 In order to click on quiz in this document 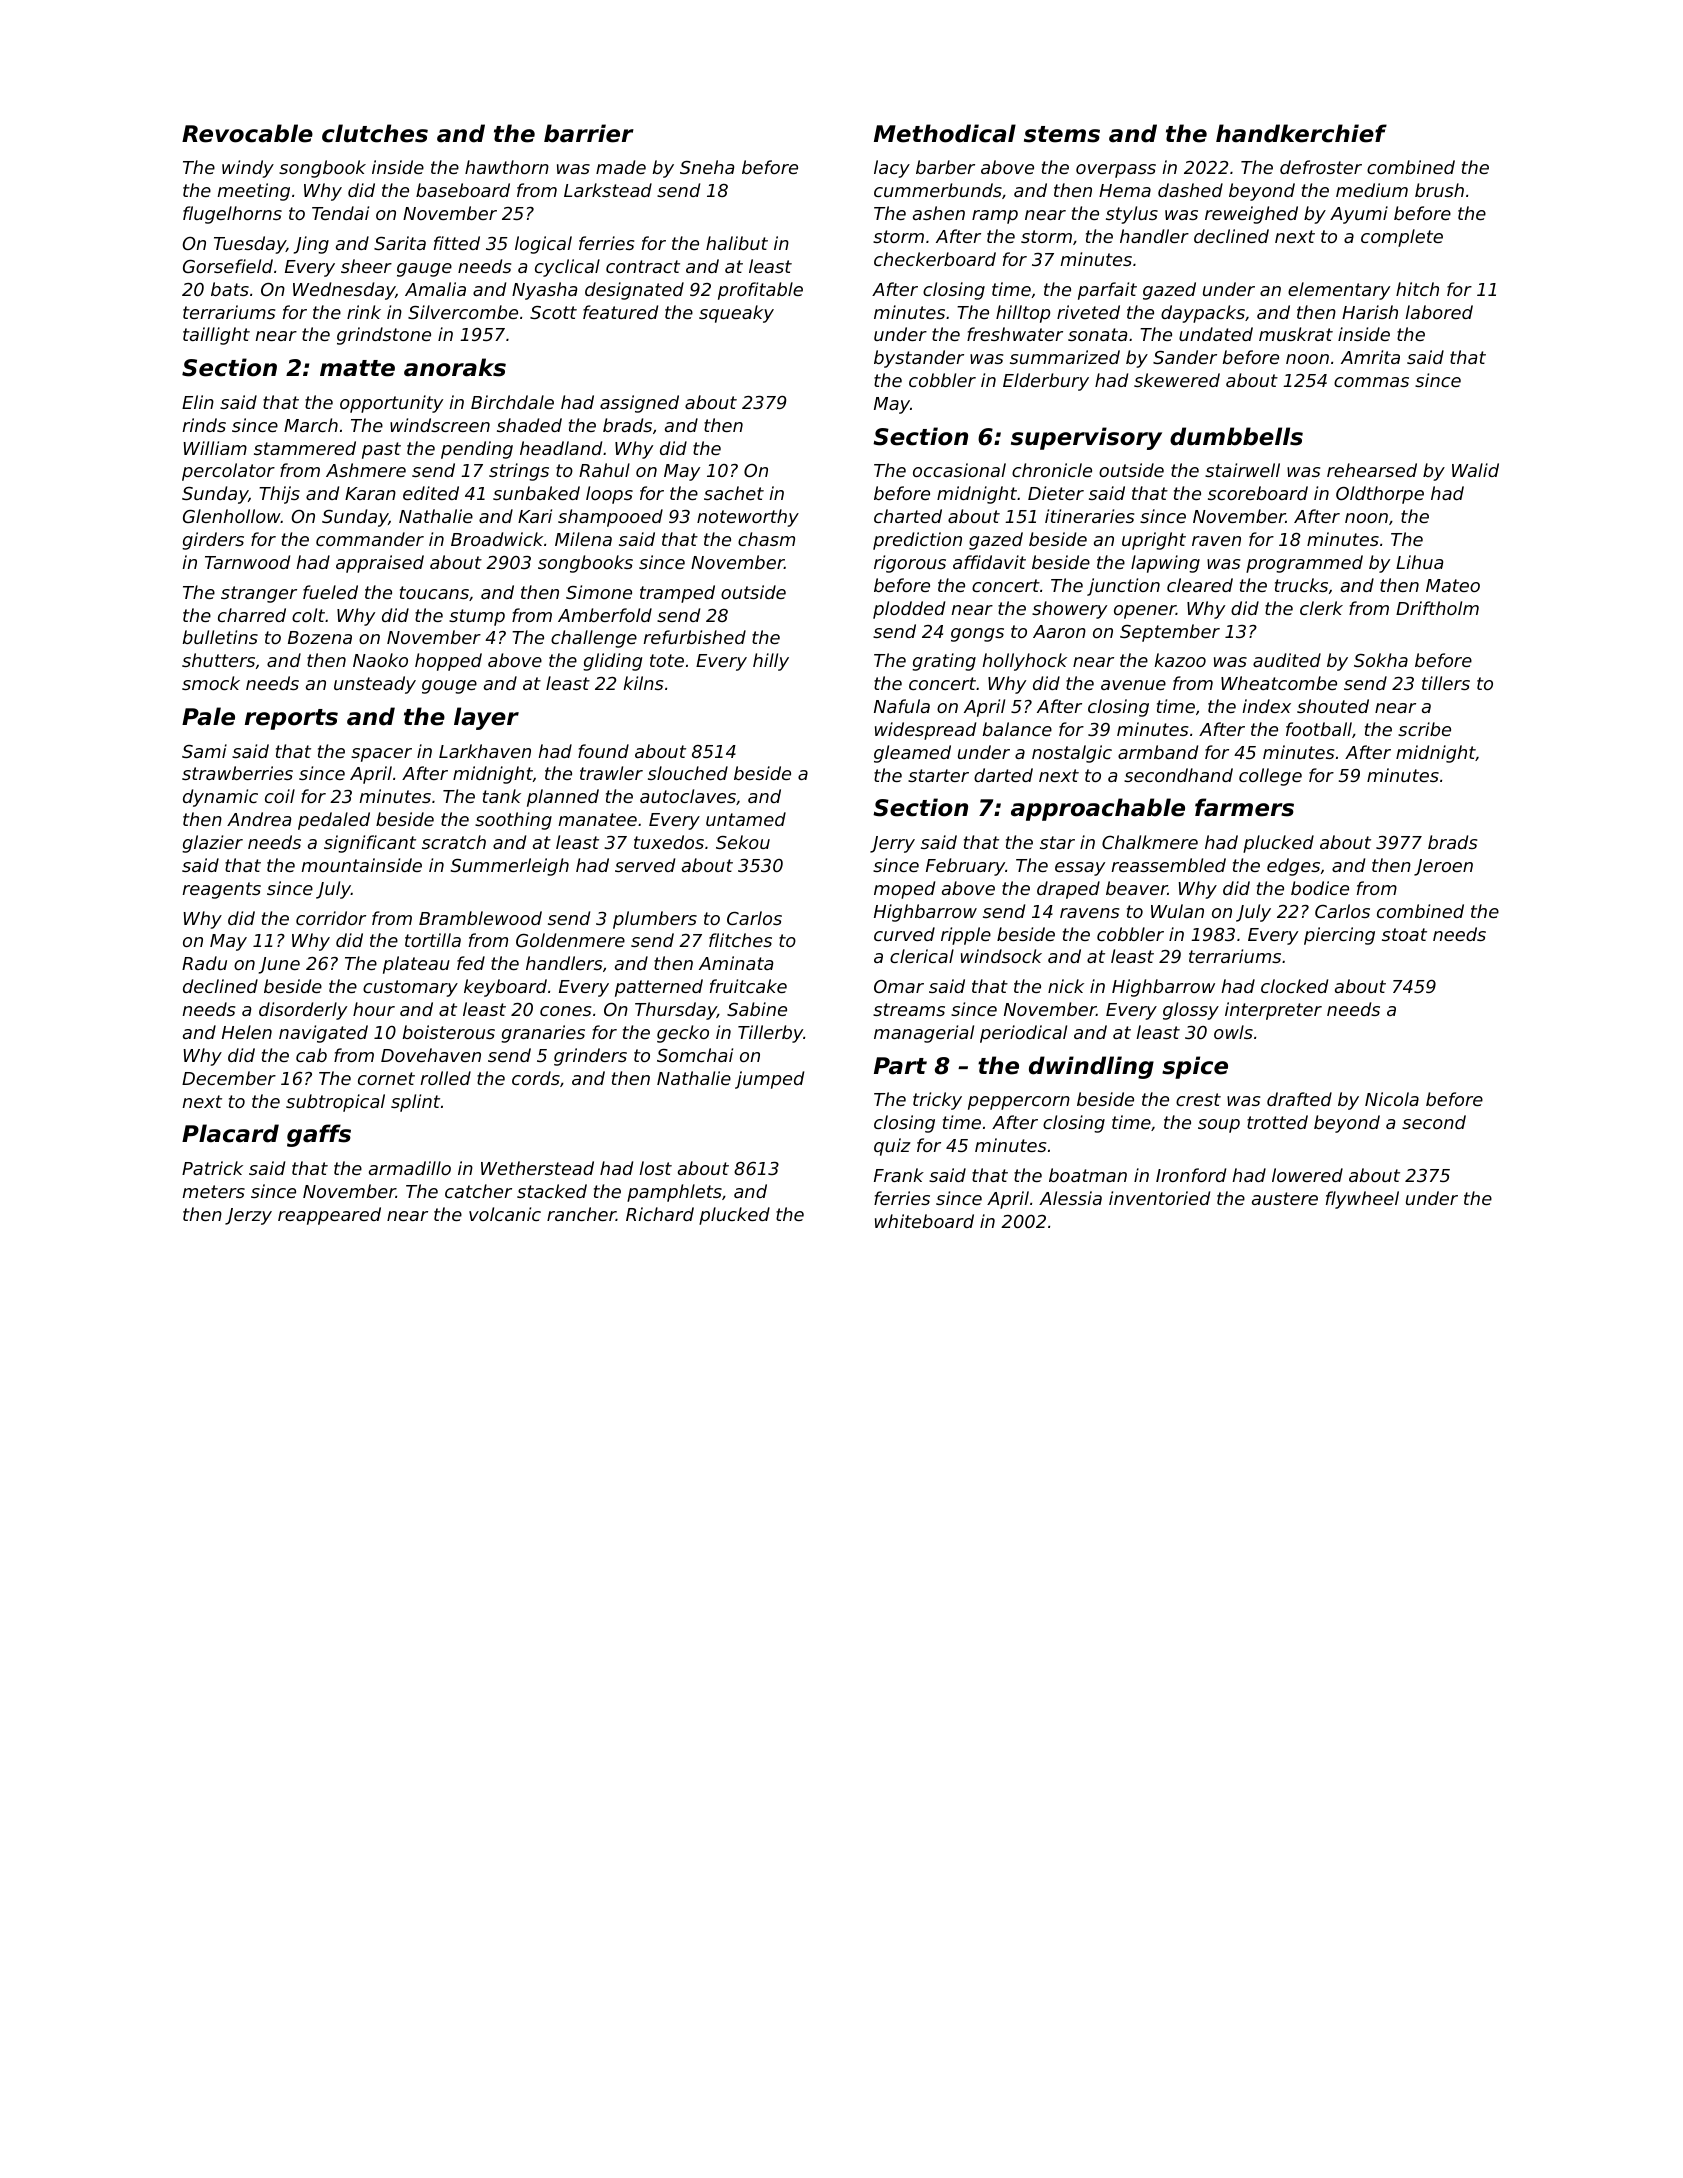, I will do `click(892, 1147)`.
